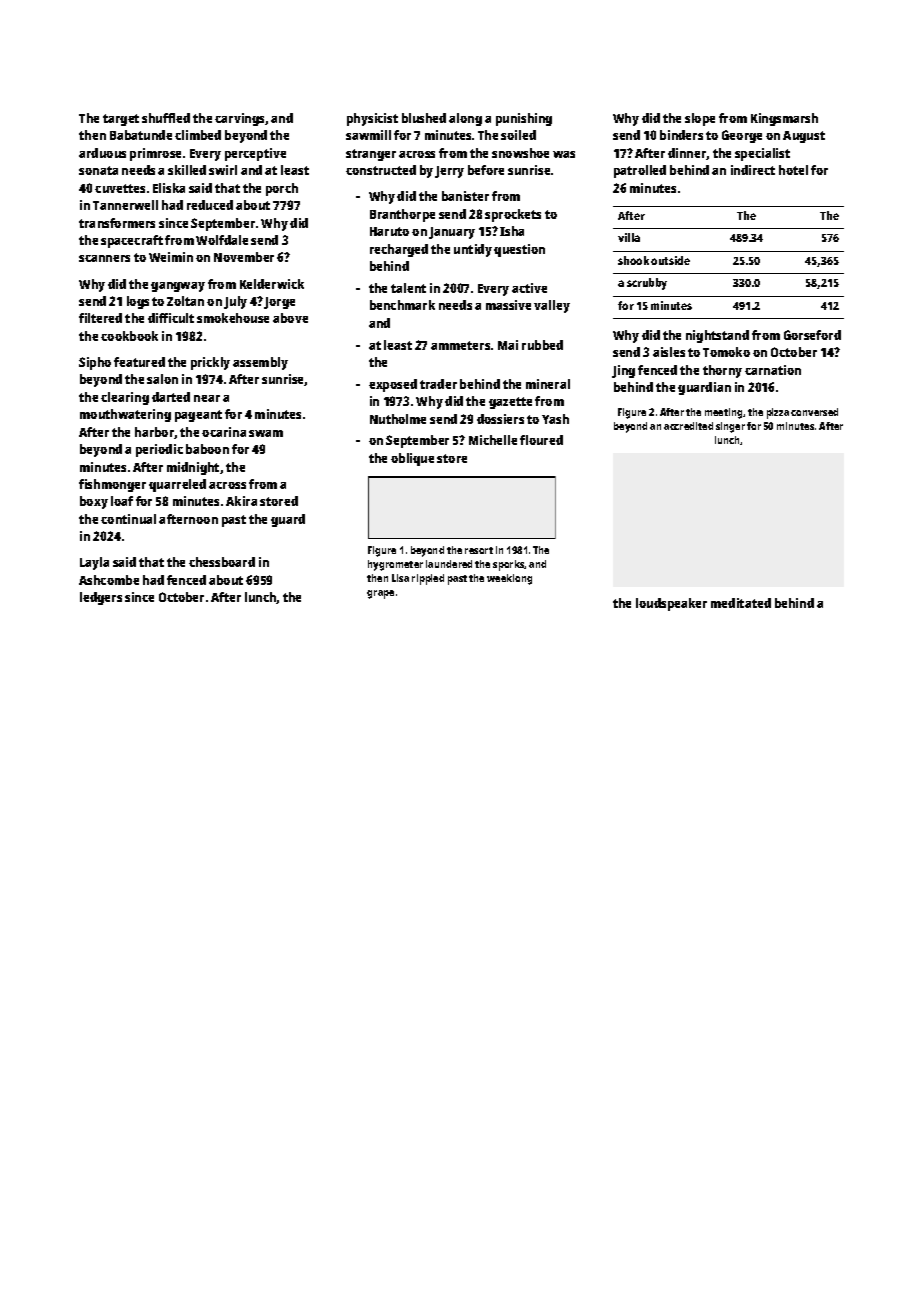 This image has width=924, height=1308. I want to click on Gorseford, so click(812, 335).
